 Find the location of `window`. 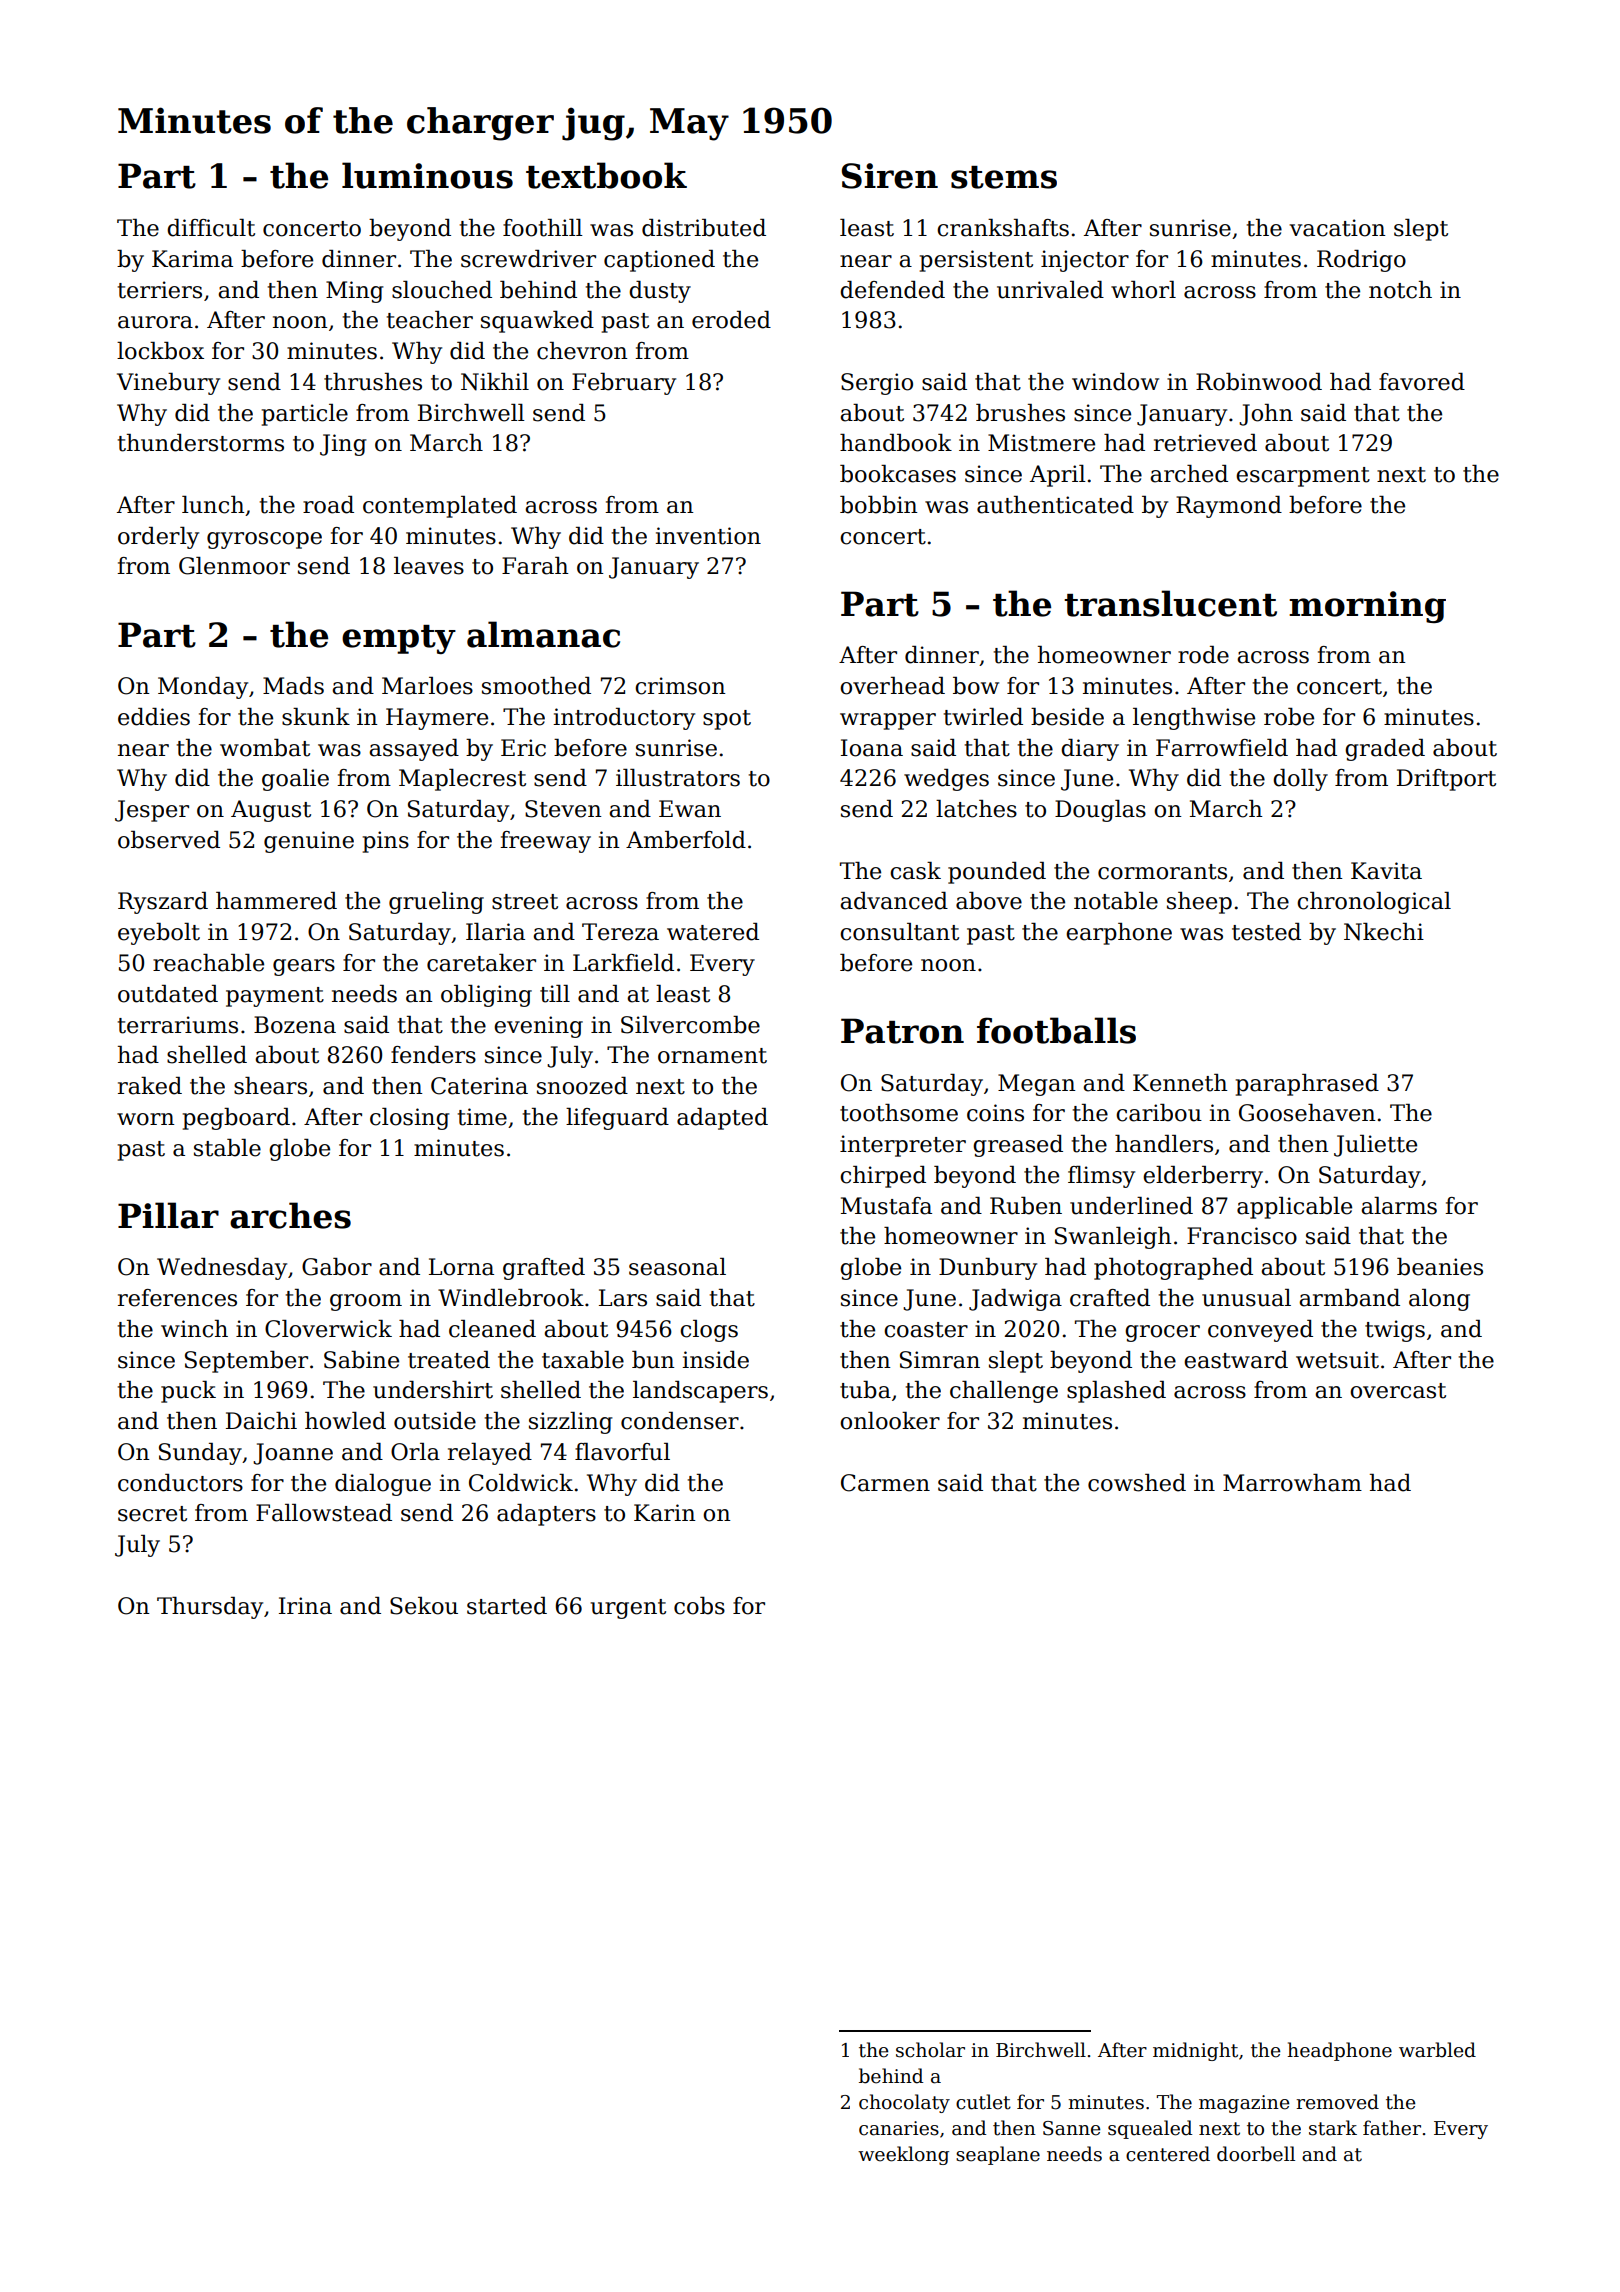

window is located at coordinates (1115, 382).
